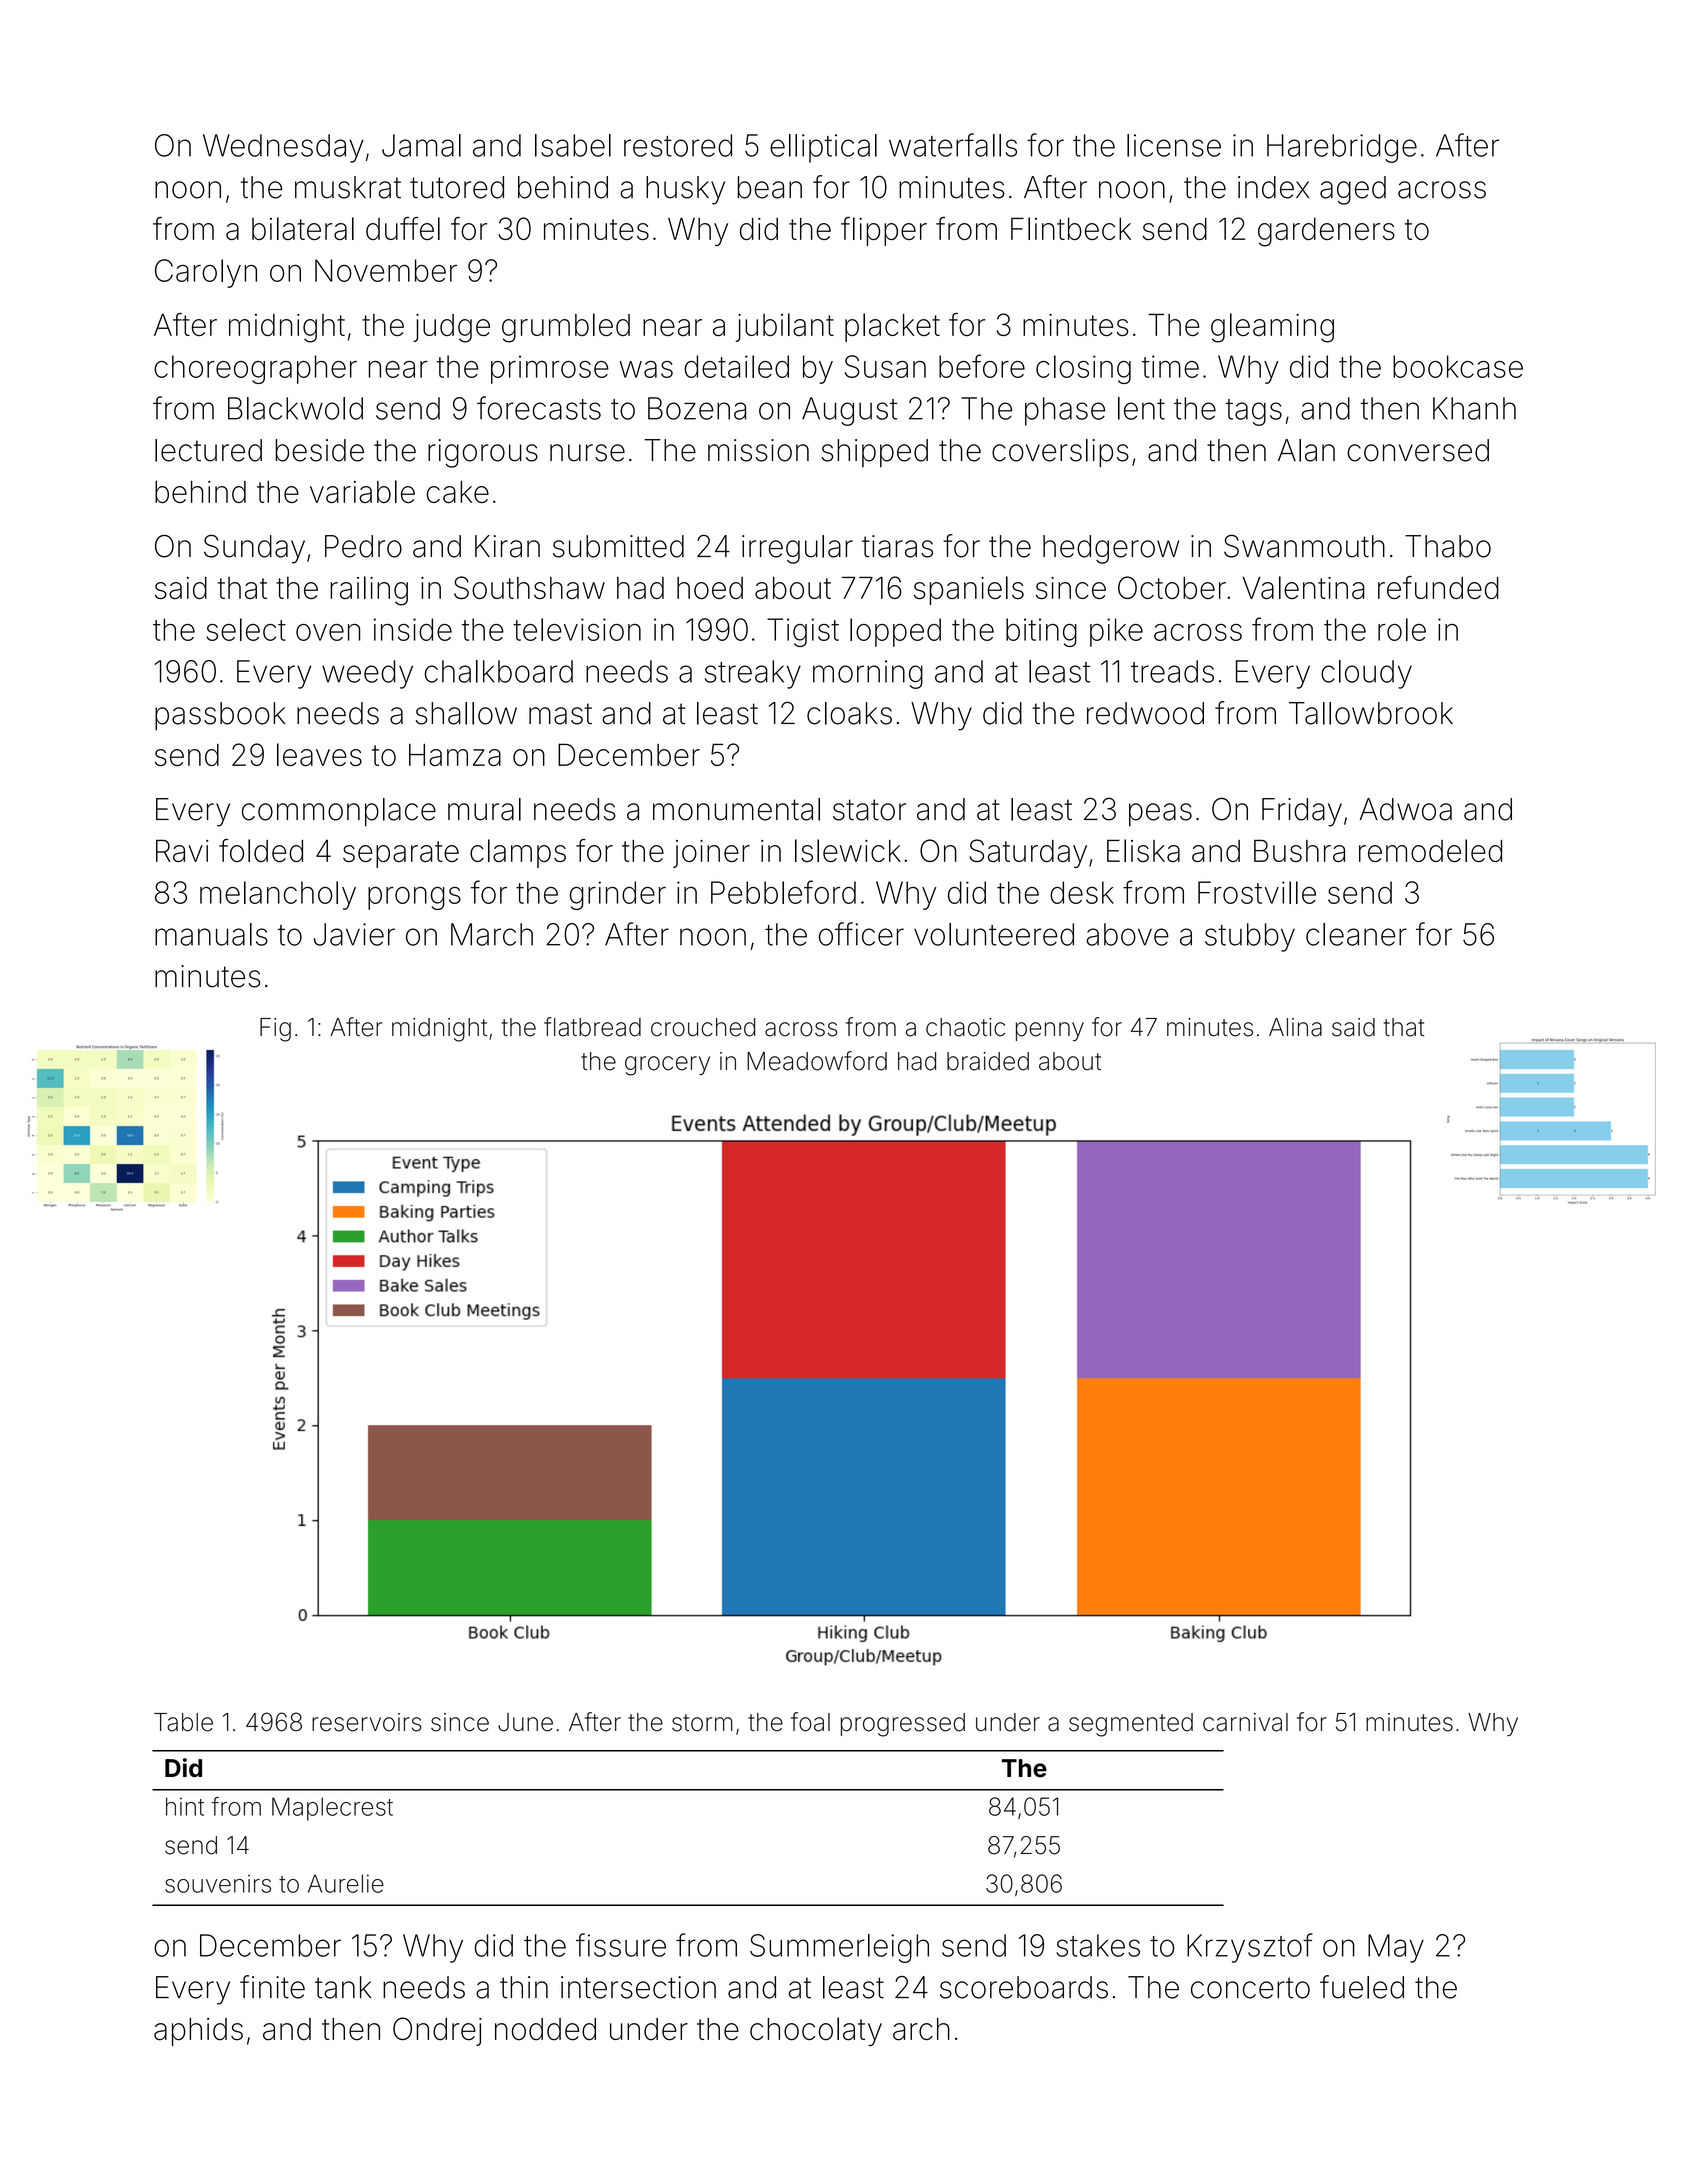 This screenshot has width=1683, height=2178. I want to click on braided, so click(988, 1061).
